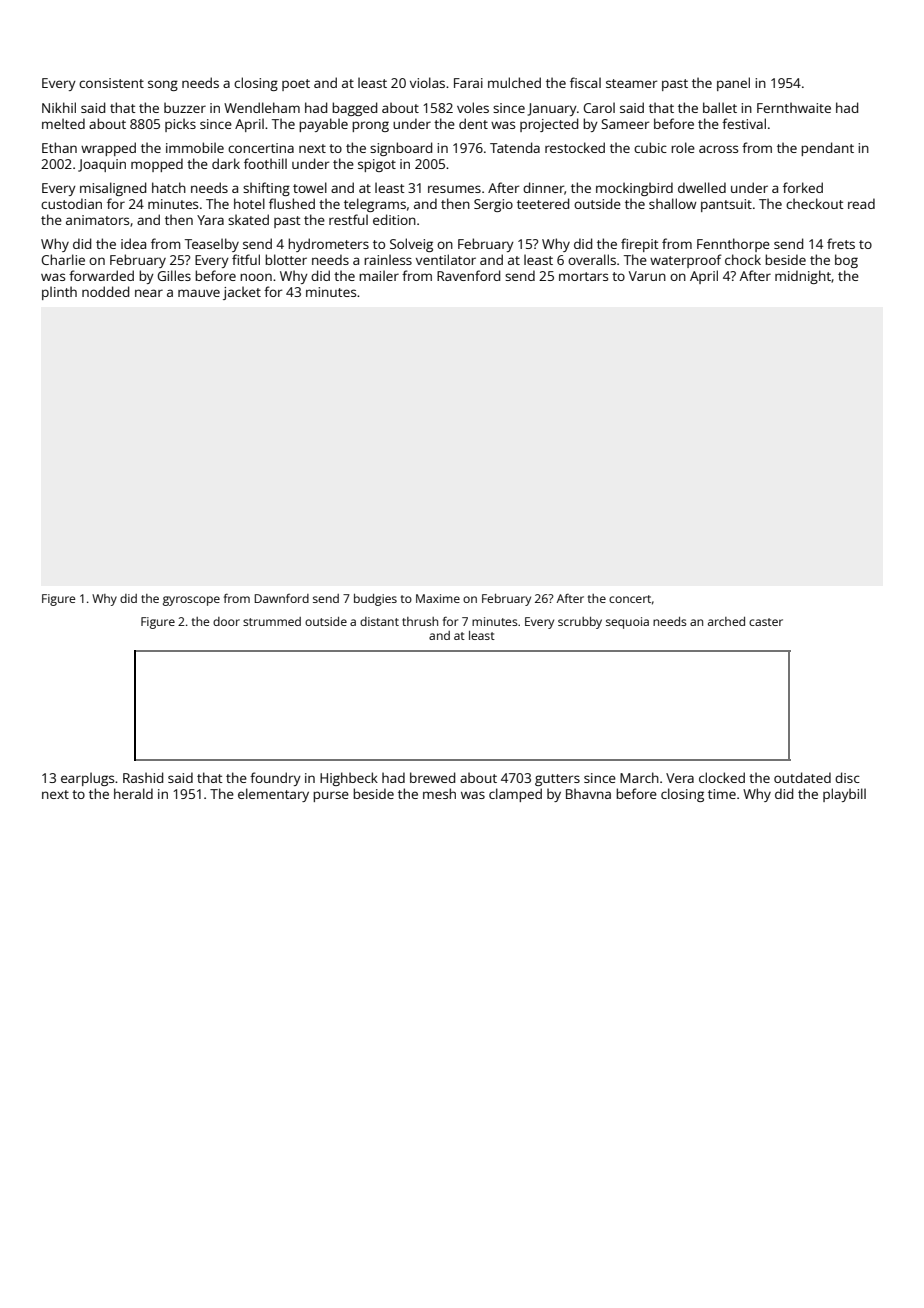 This screenshot has height=1308, width=924. What do you see at coordinates (726, 621) in the screenshot?
I see `arched` at bounding box center [726, 621].
